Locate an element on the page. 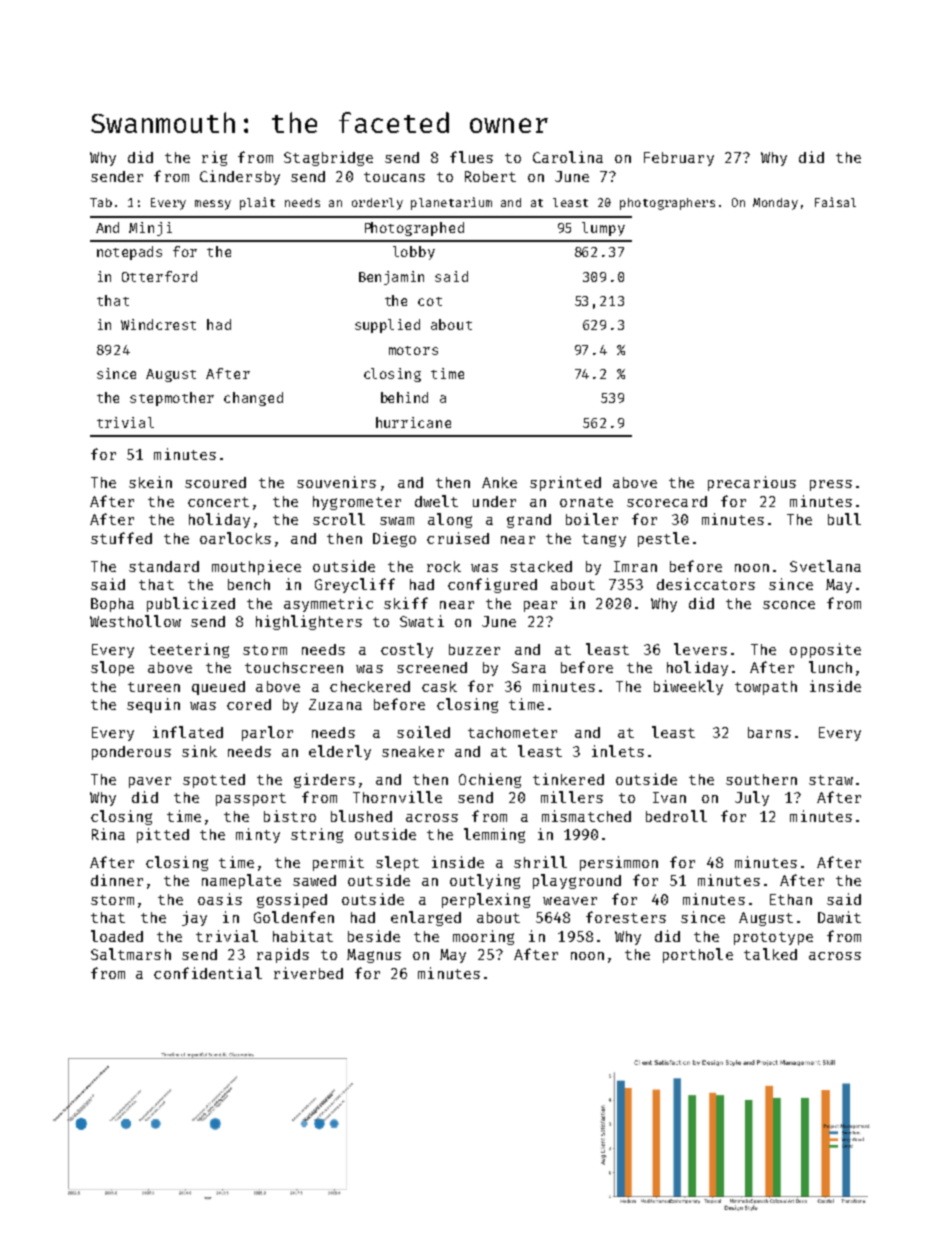 This document has height=1233, width=952. bedroll is located at coordinates (676, 816).
